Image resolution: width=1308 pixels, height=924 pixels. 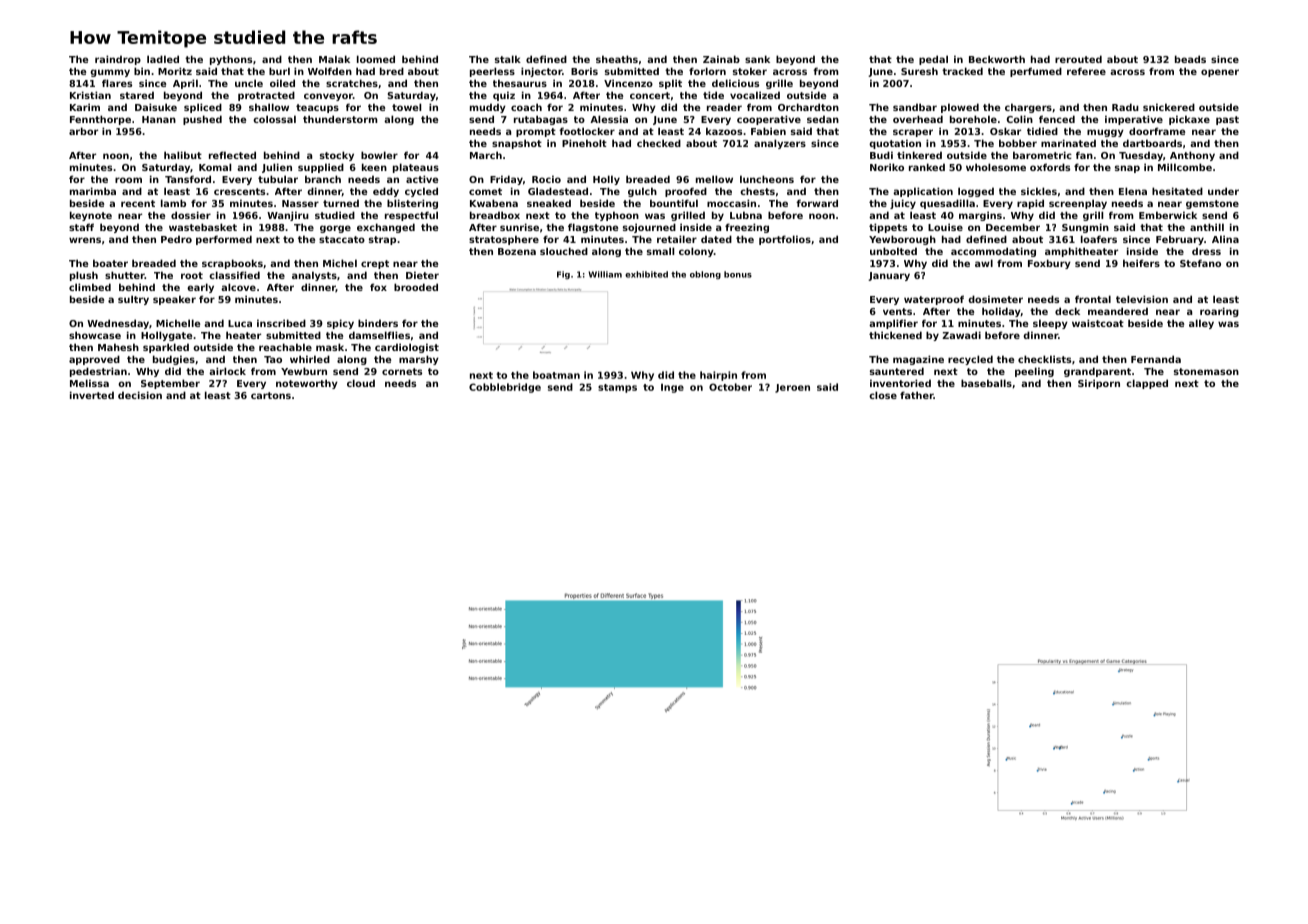 What do you see at coordinates (1201, 324) in the document?
I see `alley` at bounding box center [1201, 324].
